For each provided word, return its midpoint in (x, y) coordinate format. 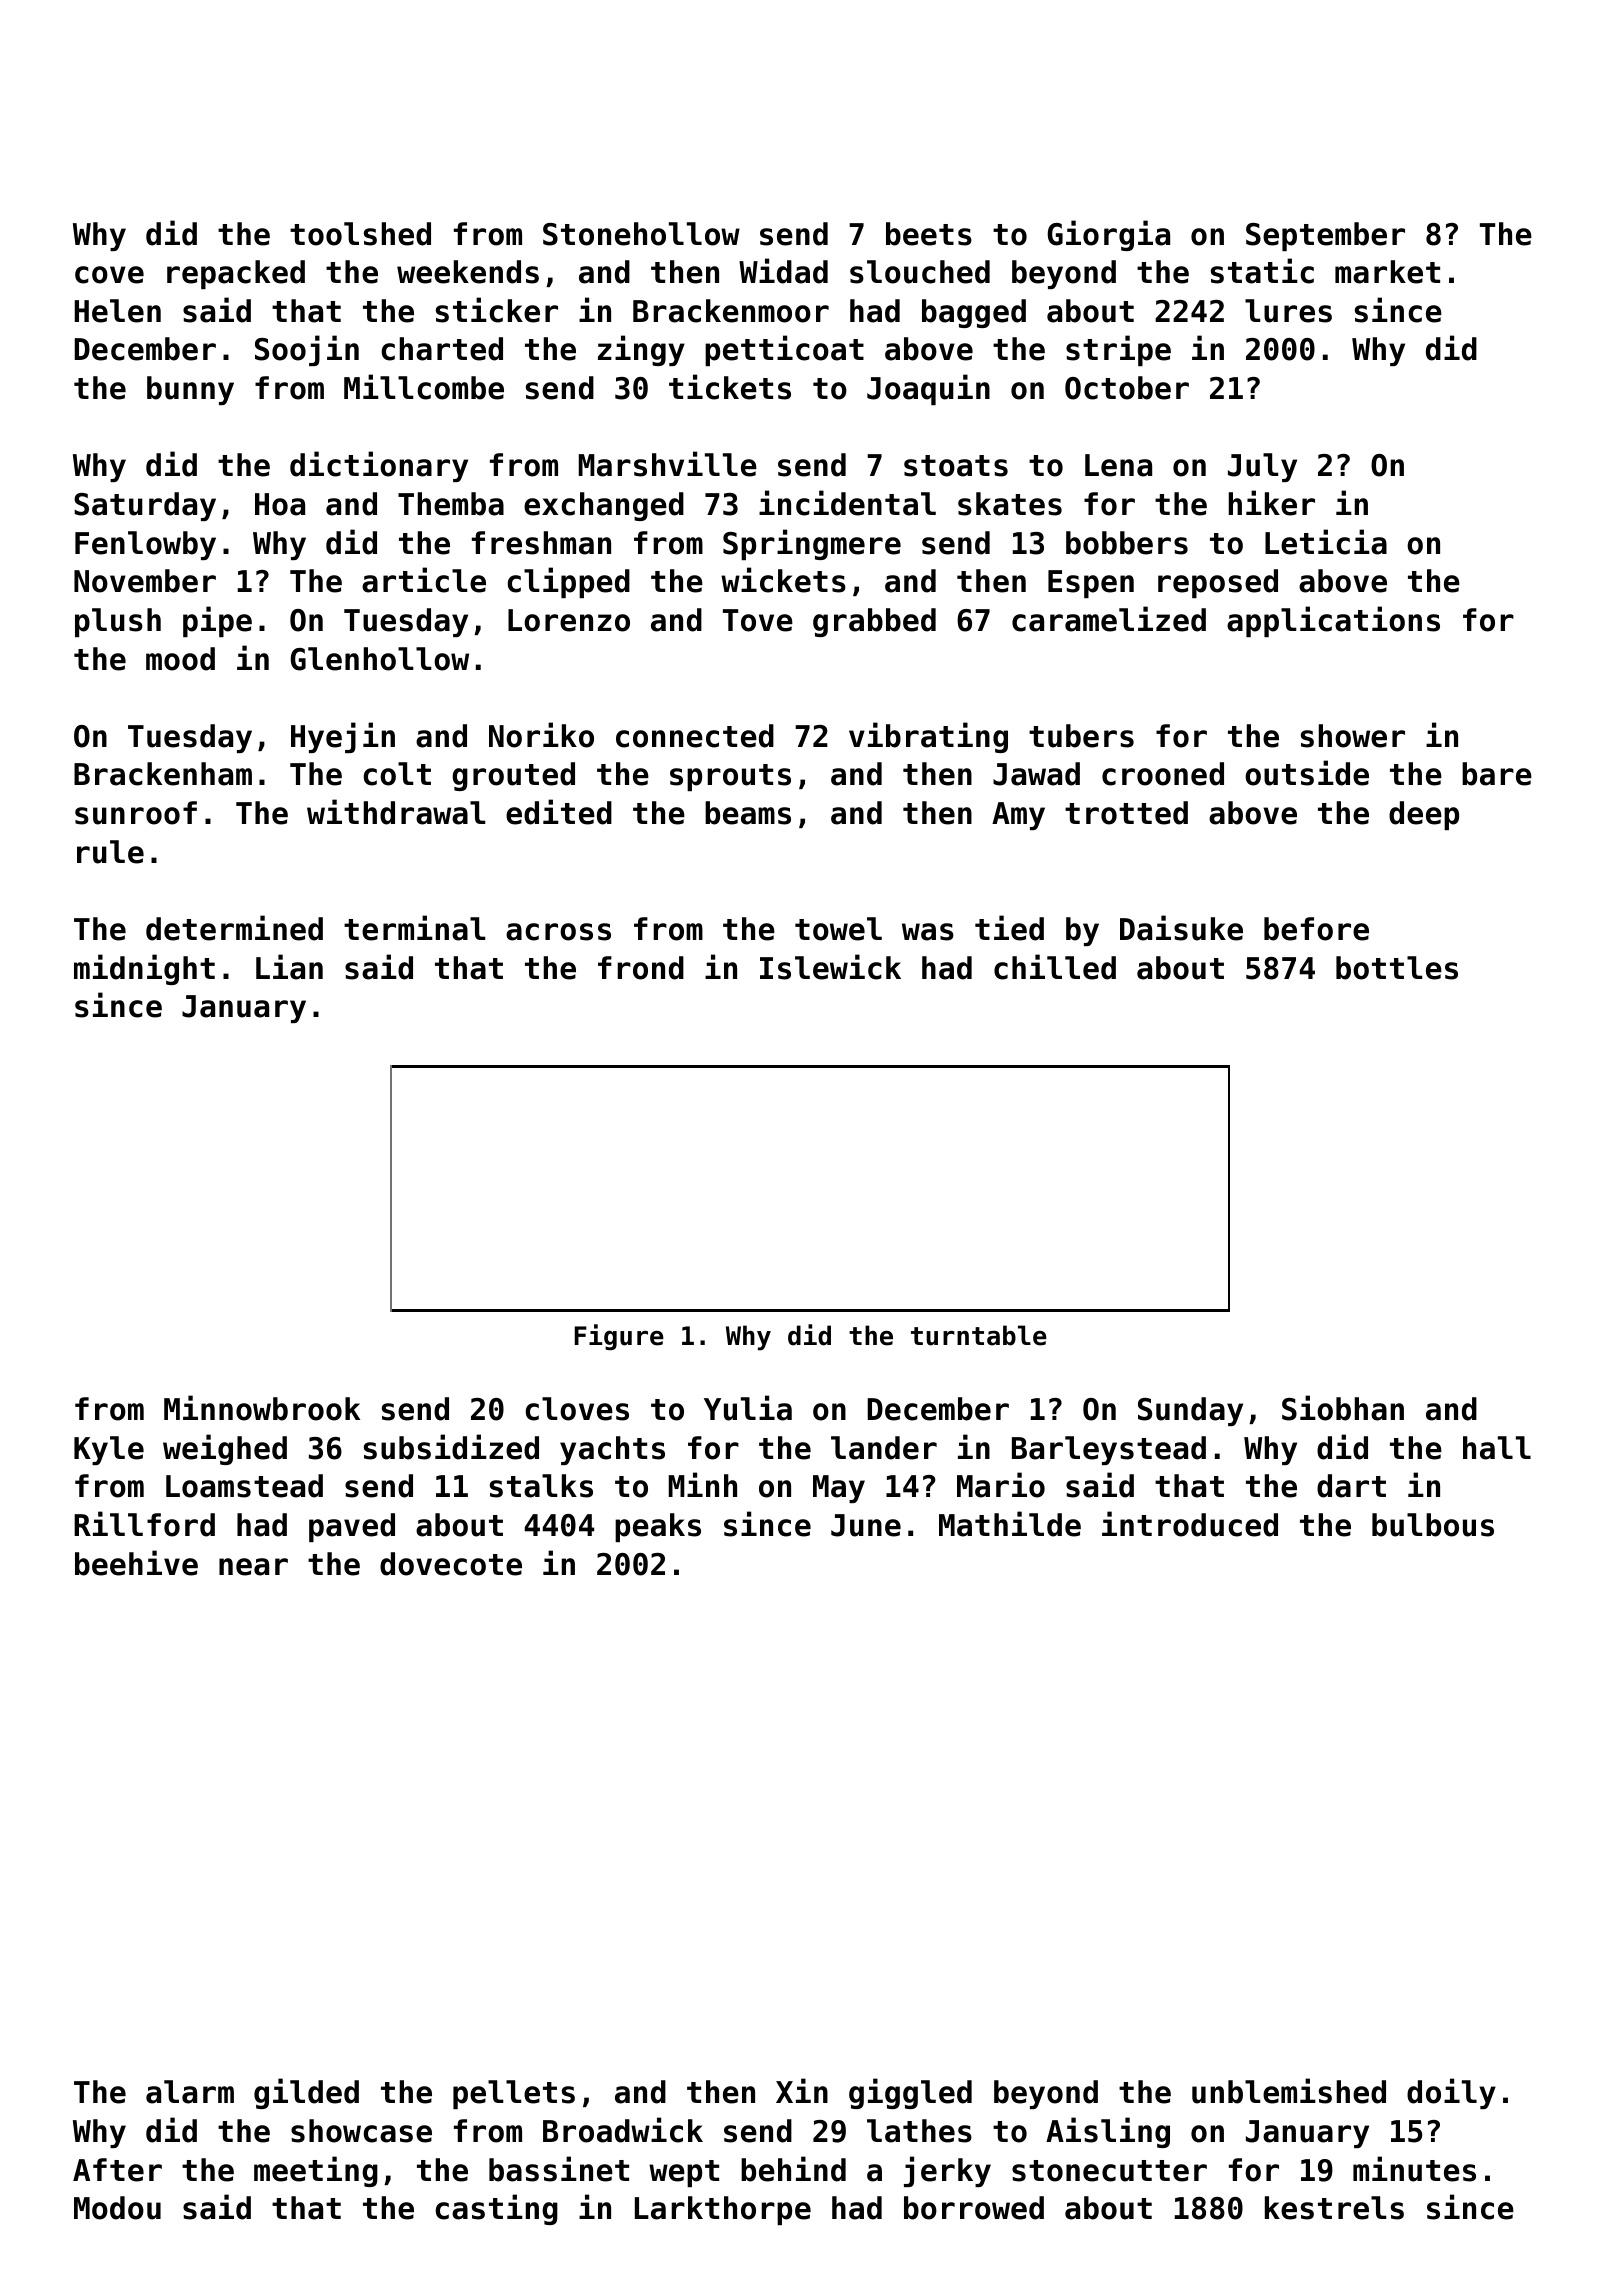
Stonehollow (641, 234)
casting (496, 2209)
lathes (919, 2131)
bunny (190, 390)
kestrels (1334, 2208)
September (1325, 236)
